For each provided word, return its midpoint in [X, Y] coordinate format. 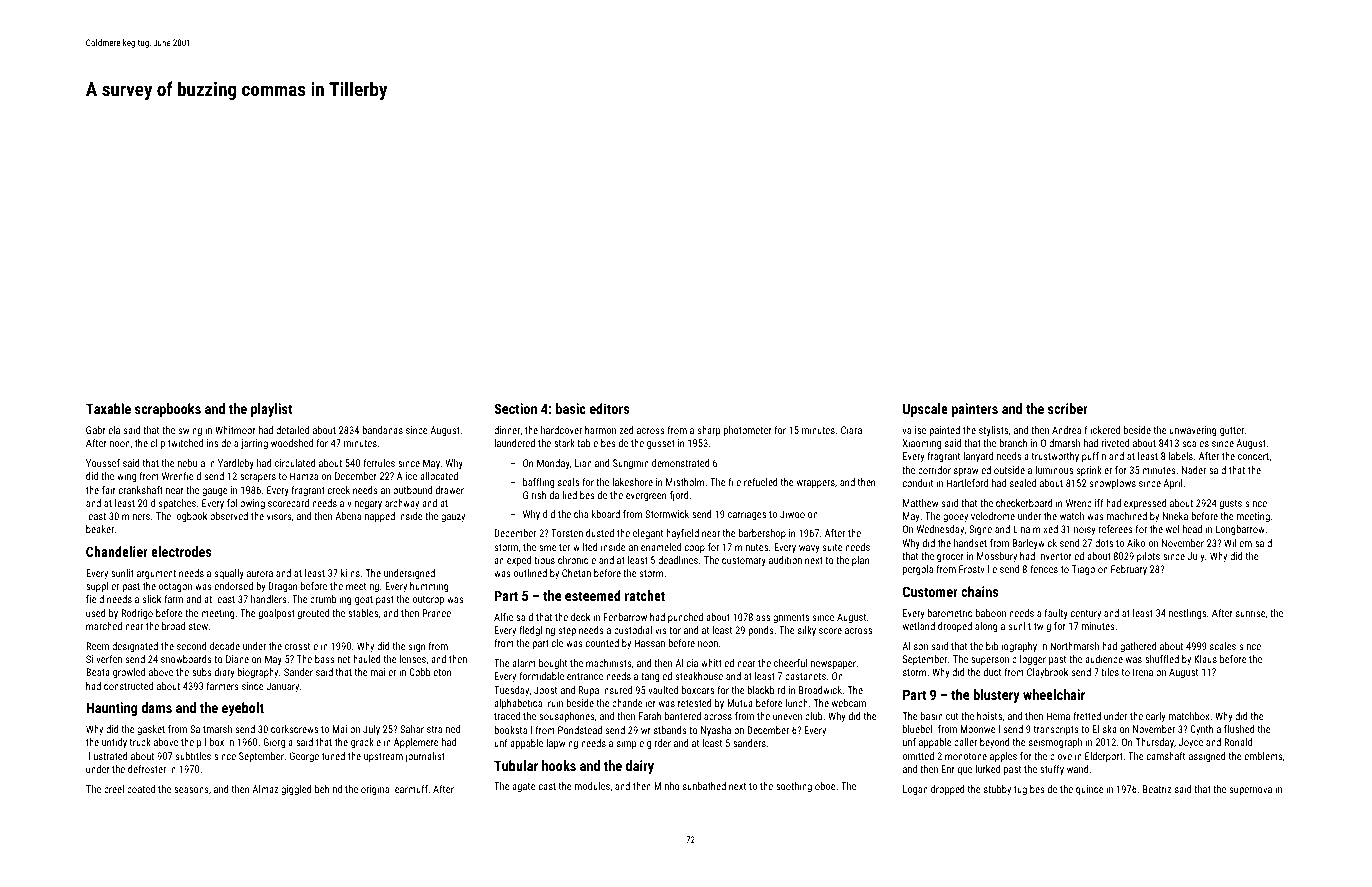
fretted [1087, 716]
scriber [1068, 408]
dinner [507, 430]
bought [553, 664]
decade [225, 646]
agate [524, 787]
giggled [296, 790]
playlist [271, 410]
